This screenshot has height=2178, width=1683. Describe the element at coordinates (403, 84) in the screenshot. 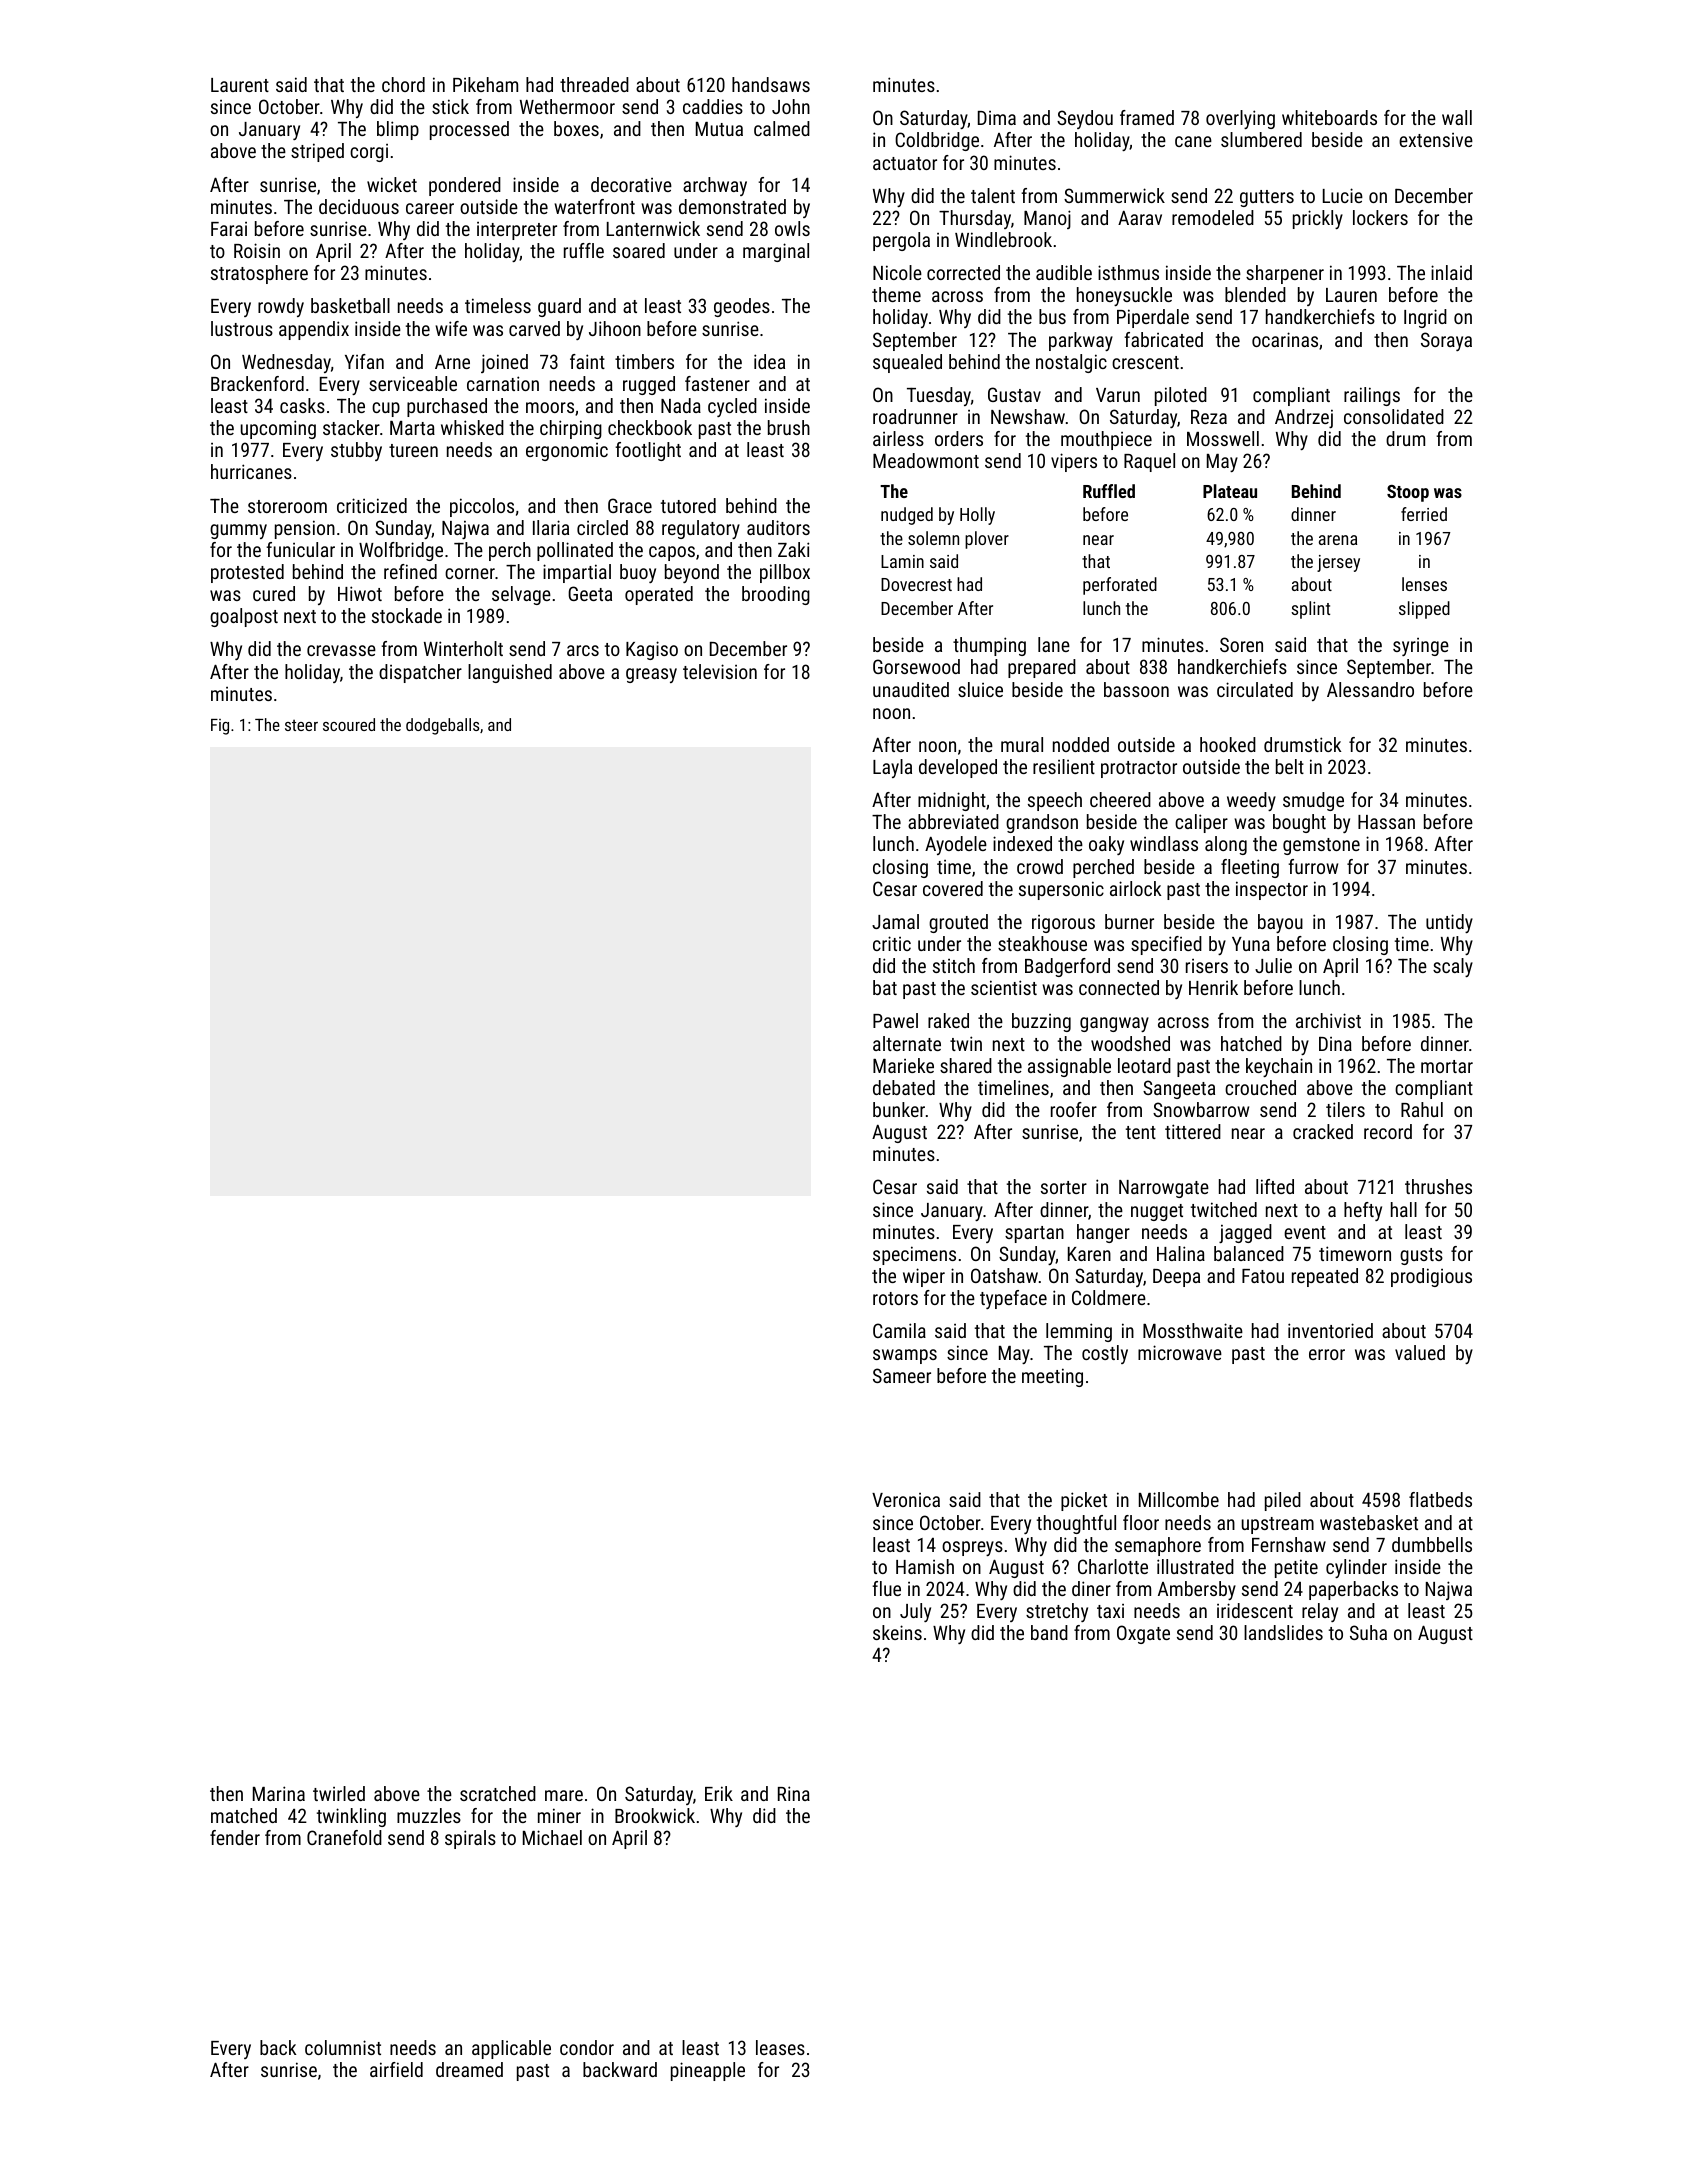

I see `chord` at that location.
